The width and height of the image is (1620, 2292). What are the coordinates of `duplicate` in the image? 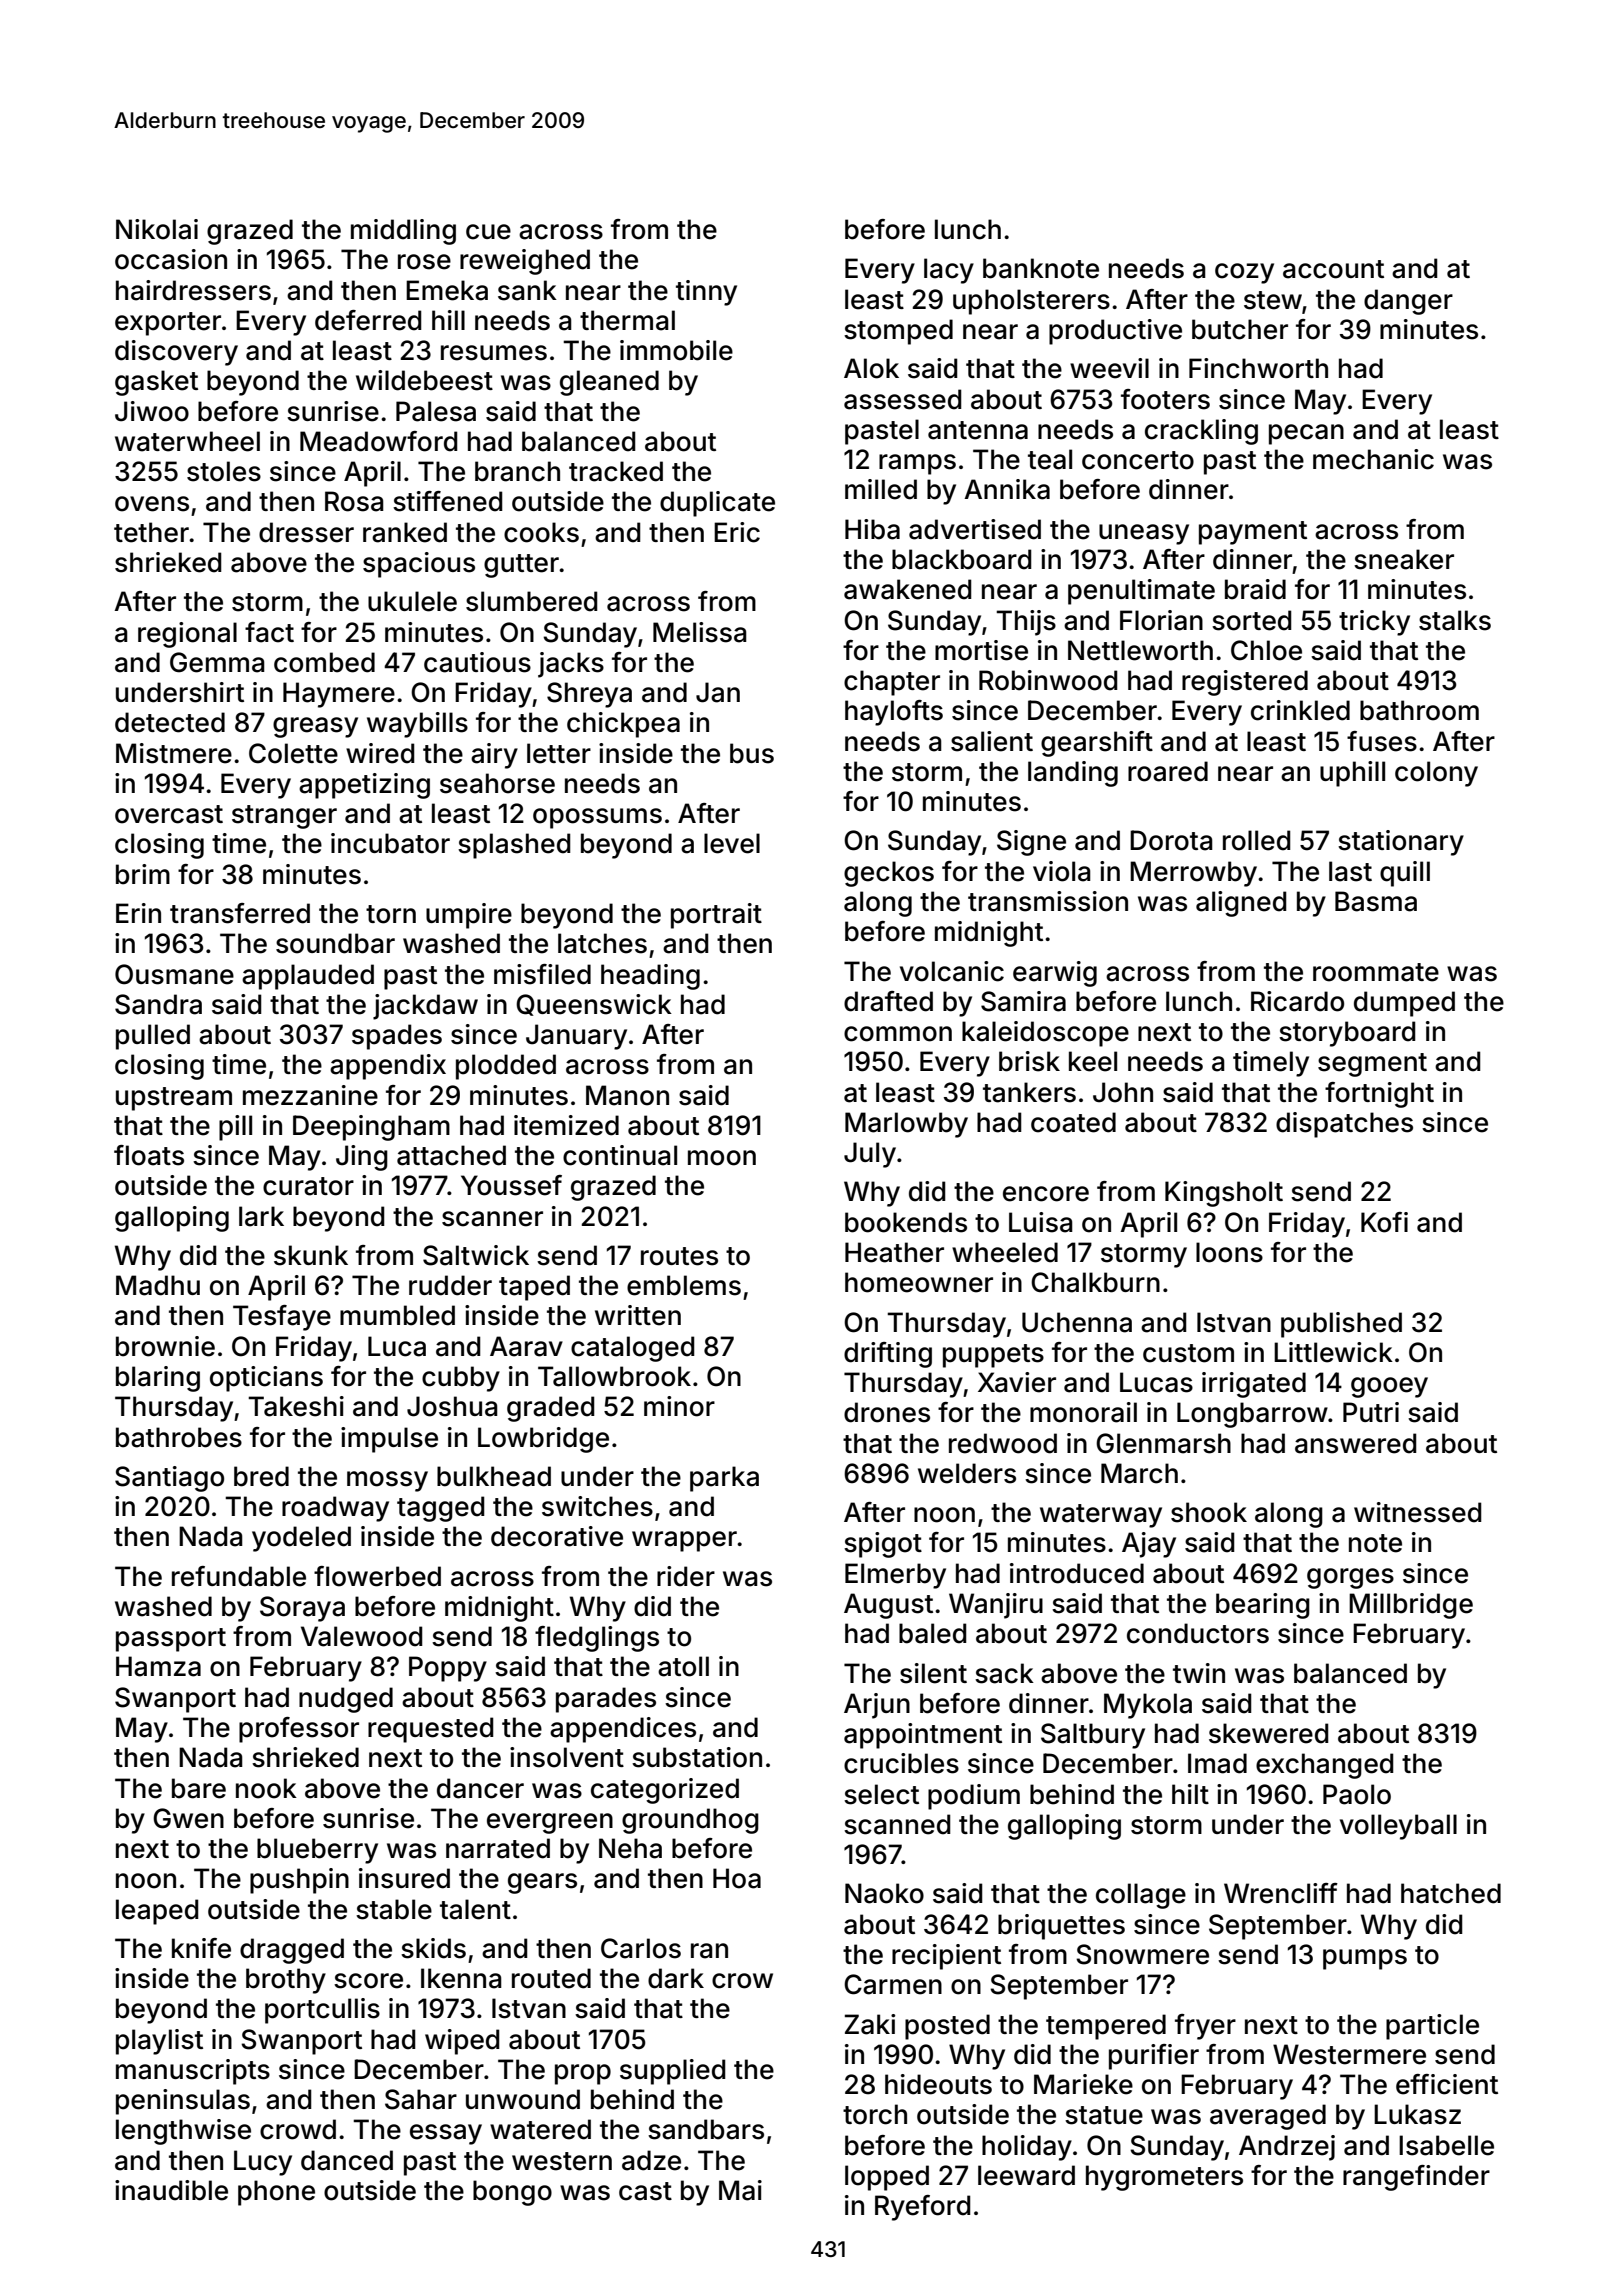 It's located at (717, 504).
